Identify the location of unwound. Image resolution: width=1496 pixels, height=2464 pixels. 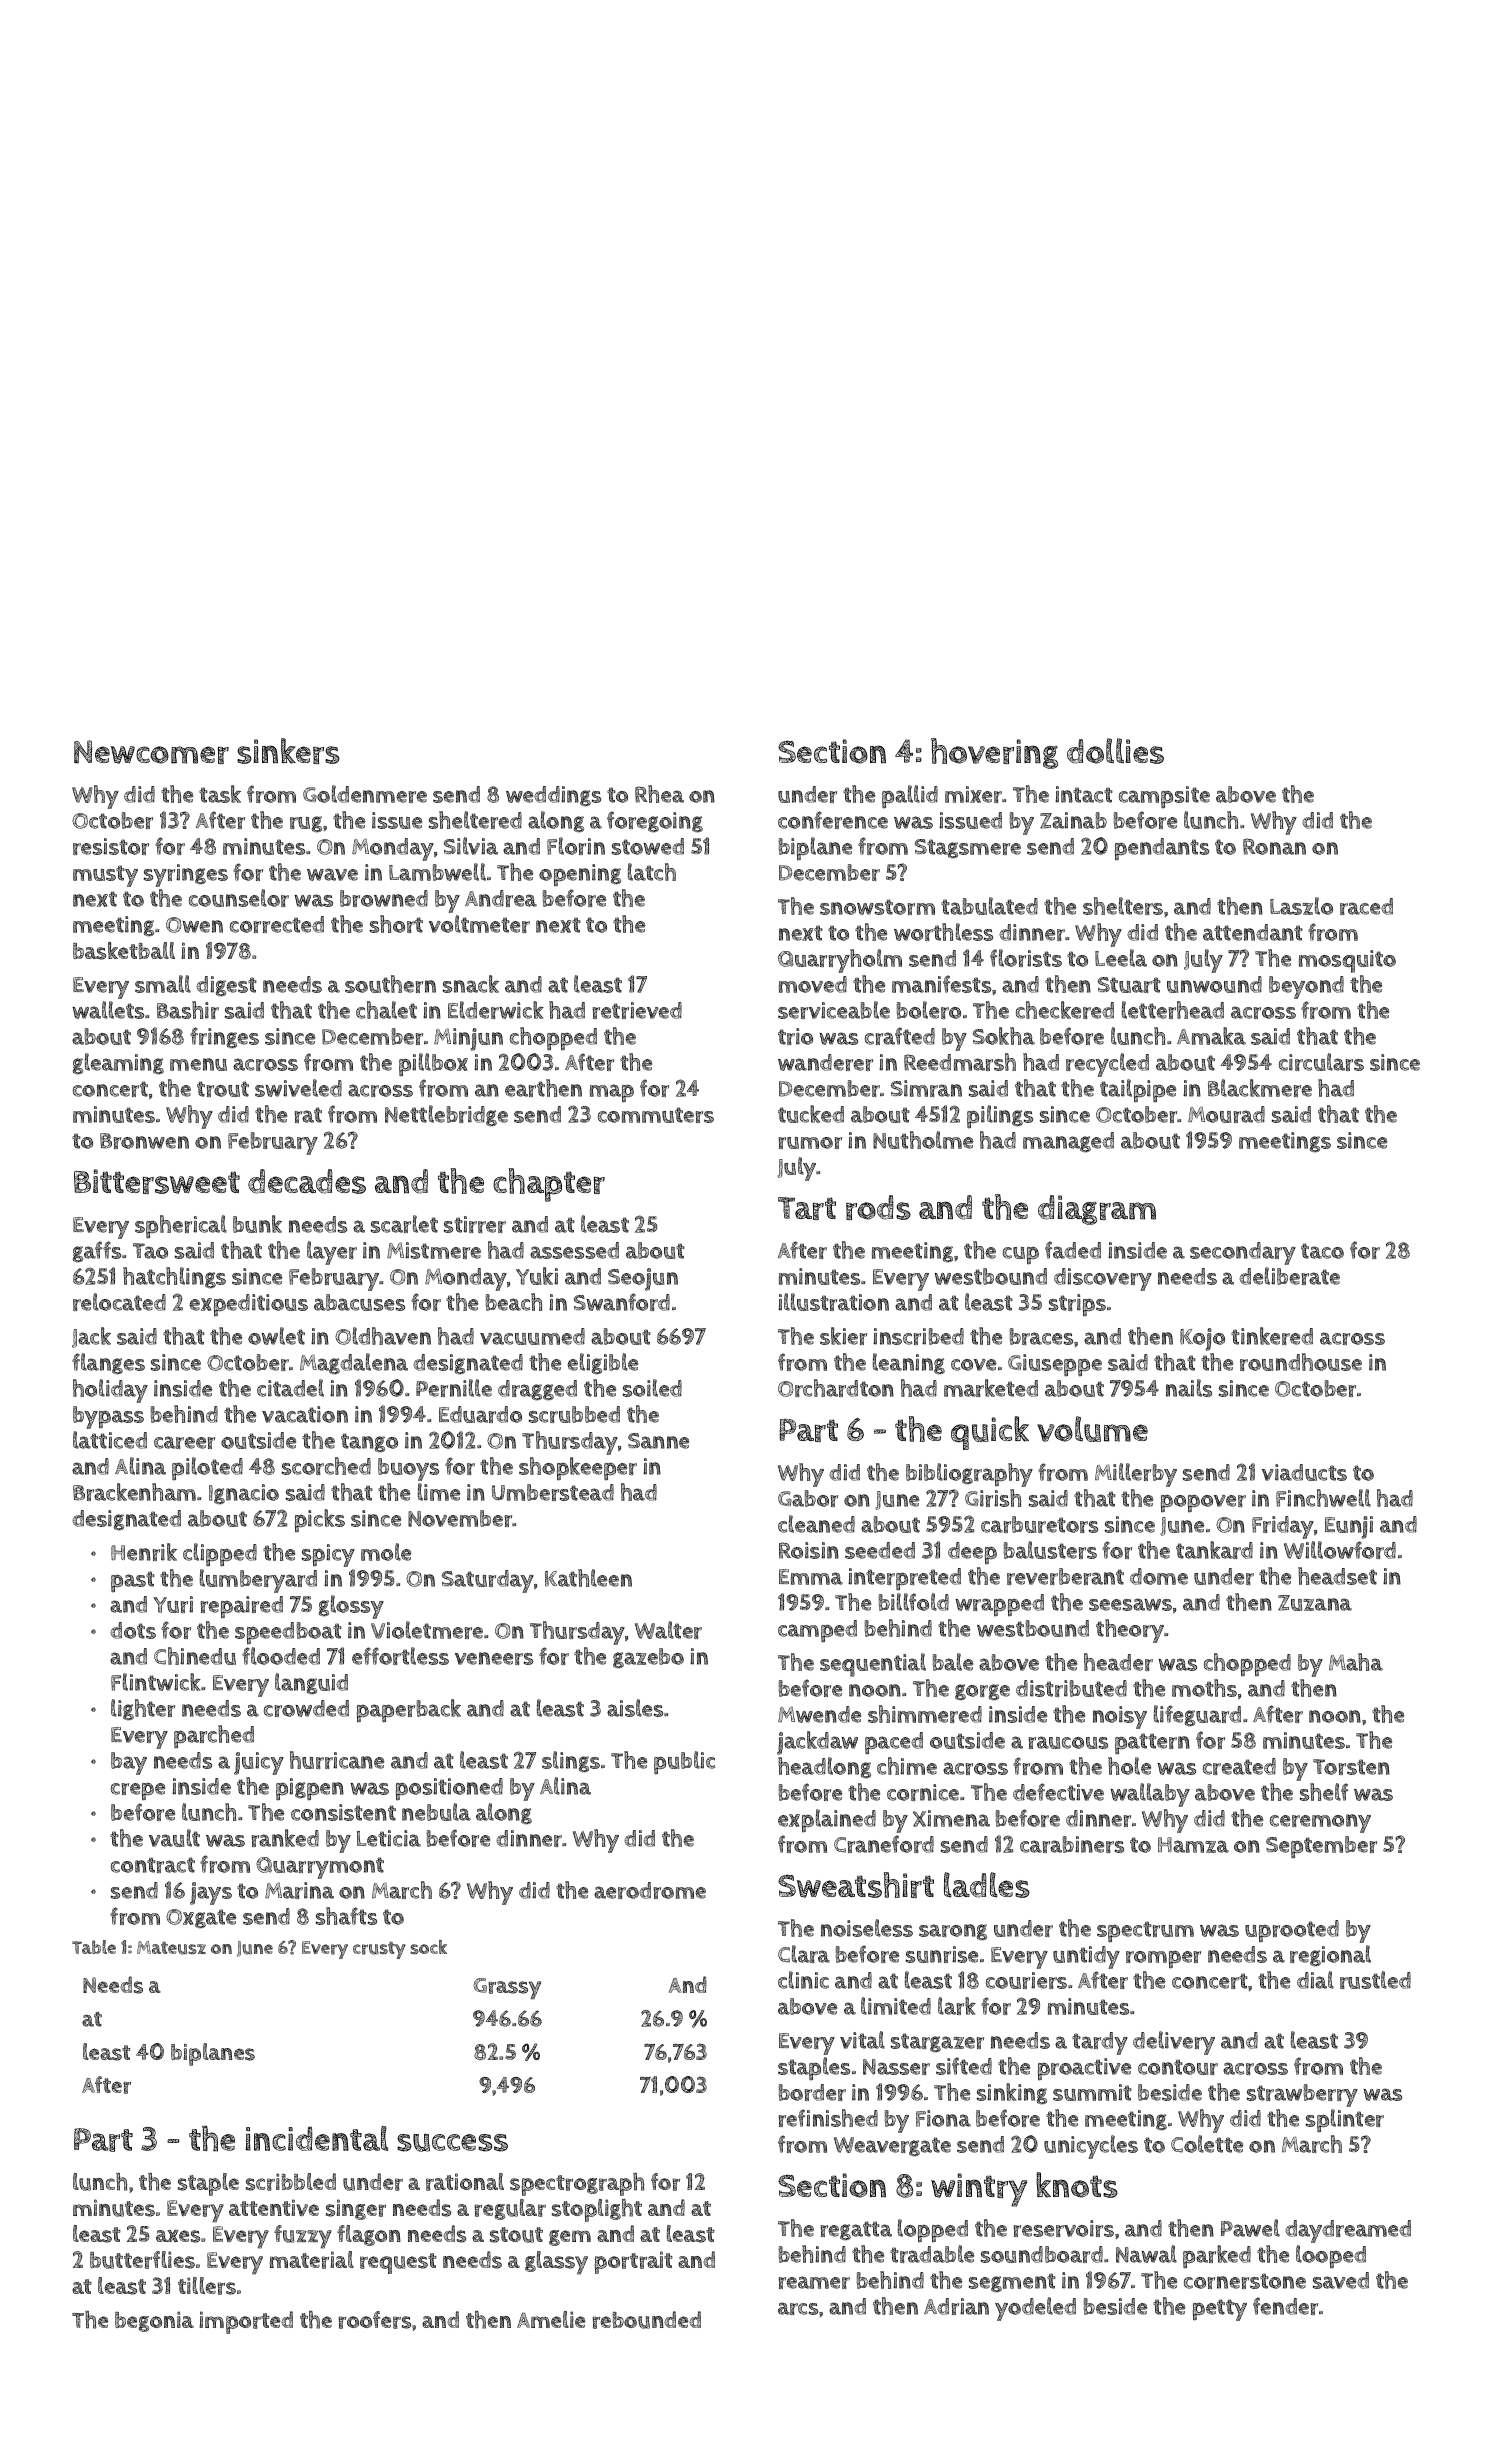
(1214, 984).
